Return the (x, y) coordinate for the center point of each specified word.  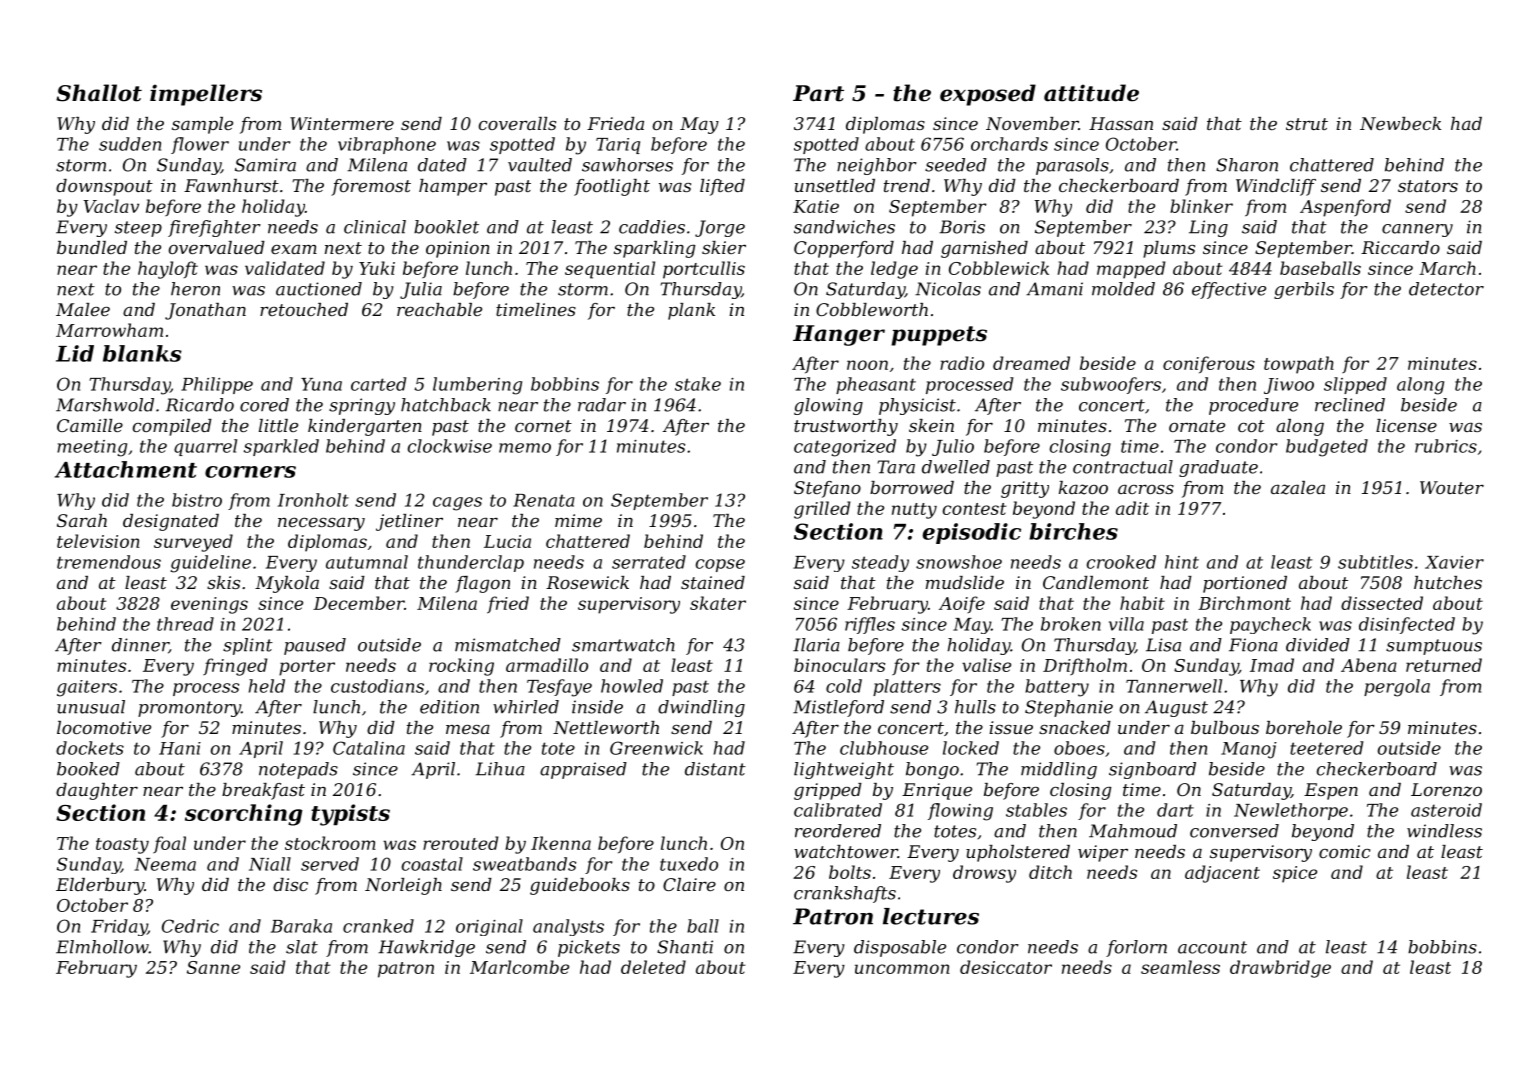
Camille (90, 425)
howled (632, 686)
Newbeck (1400, 123)
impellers (206, 95)
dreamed (1031, 363)
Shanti (685, 947)
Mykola (287, 584)
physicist (917, 406)
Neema (165, 864)
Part (818, 93)
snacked (1075, 727)
